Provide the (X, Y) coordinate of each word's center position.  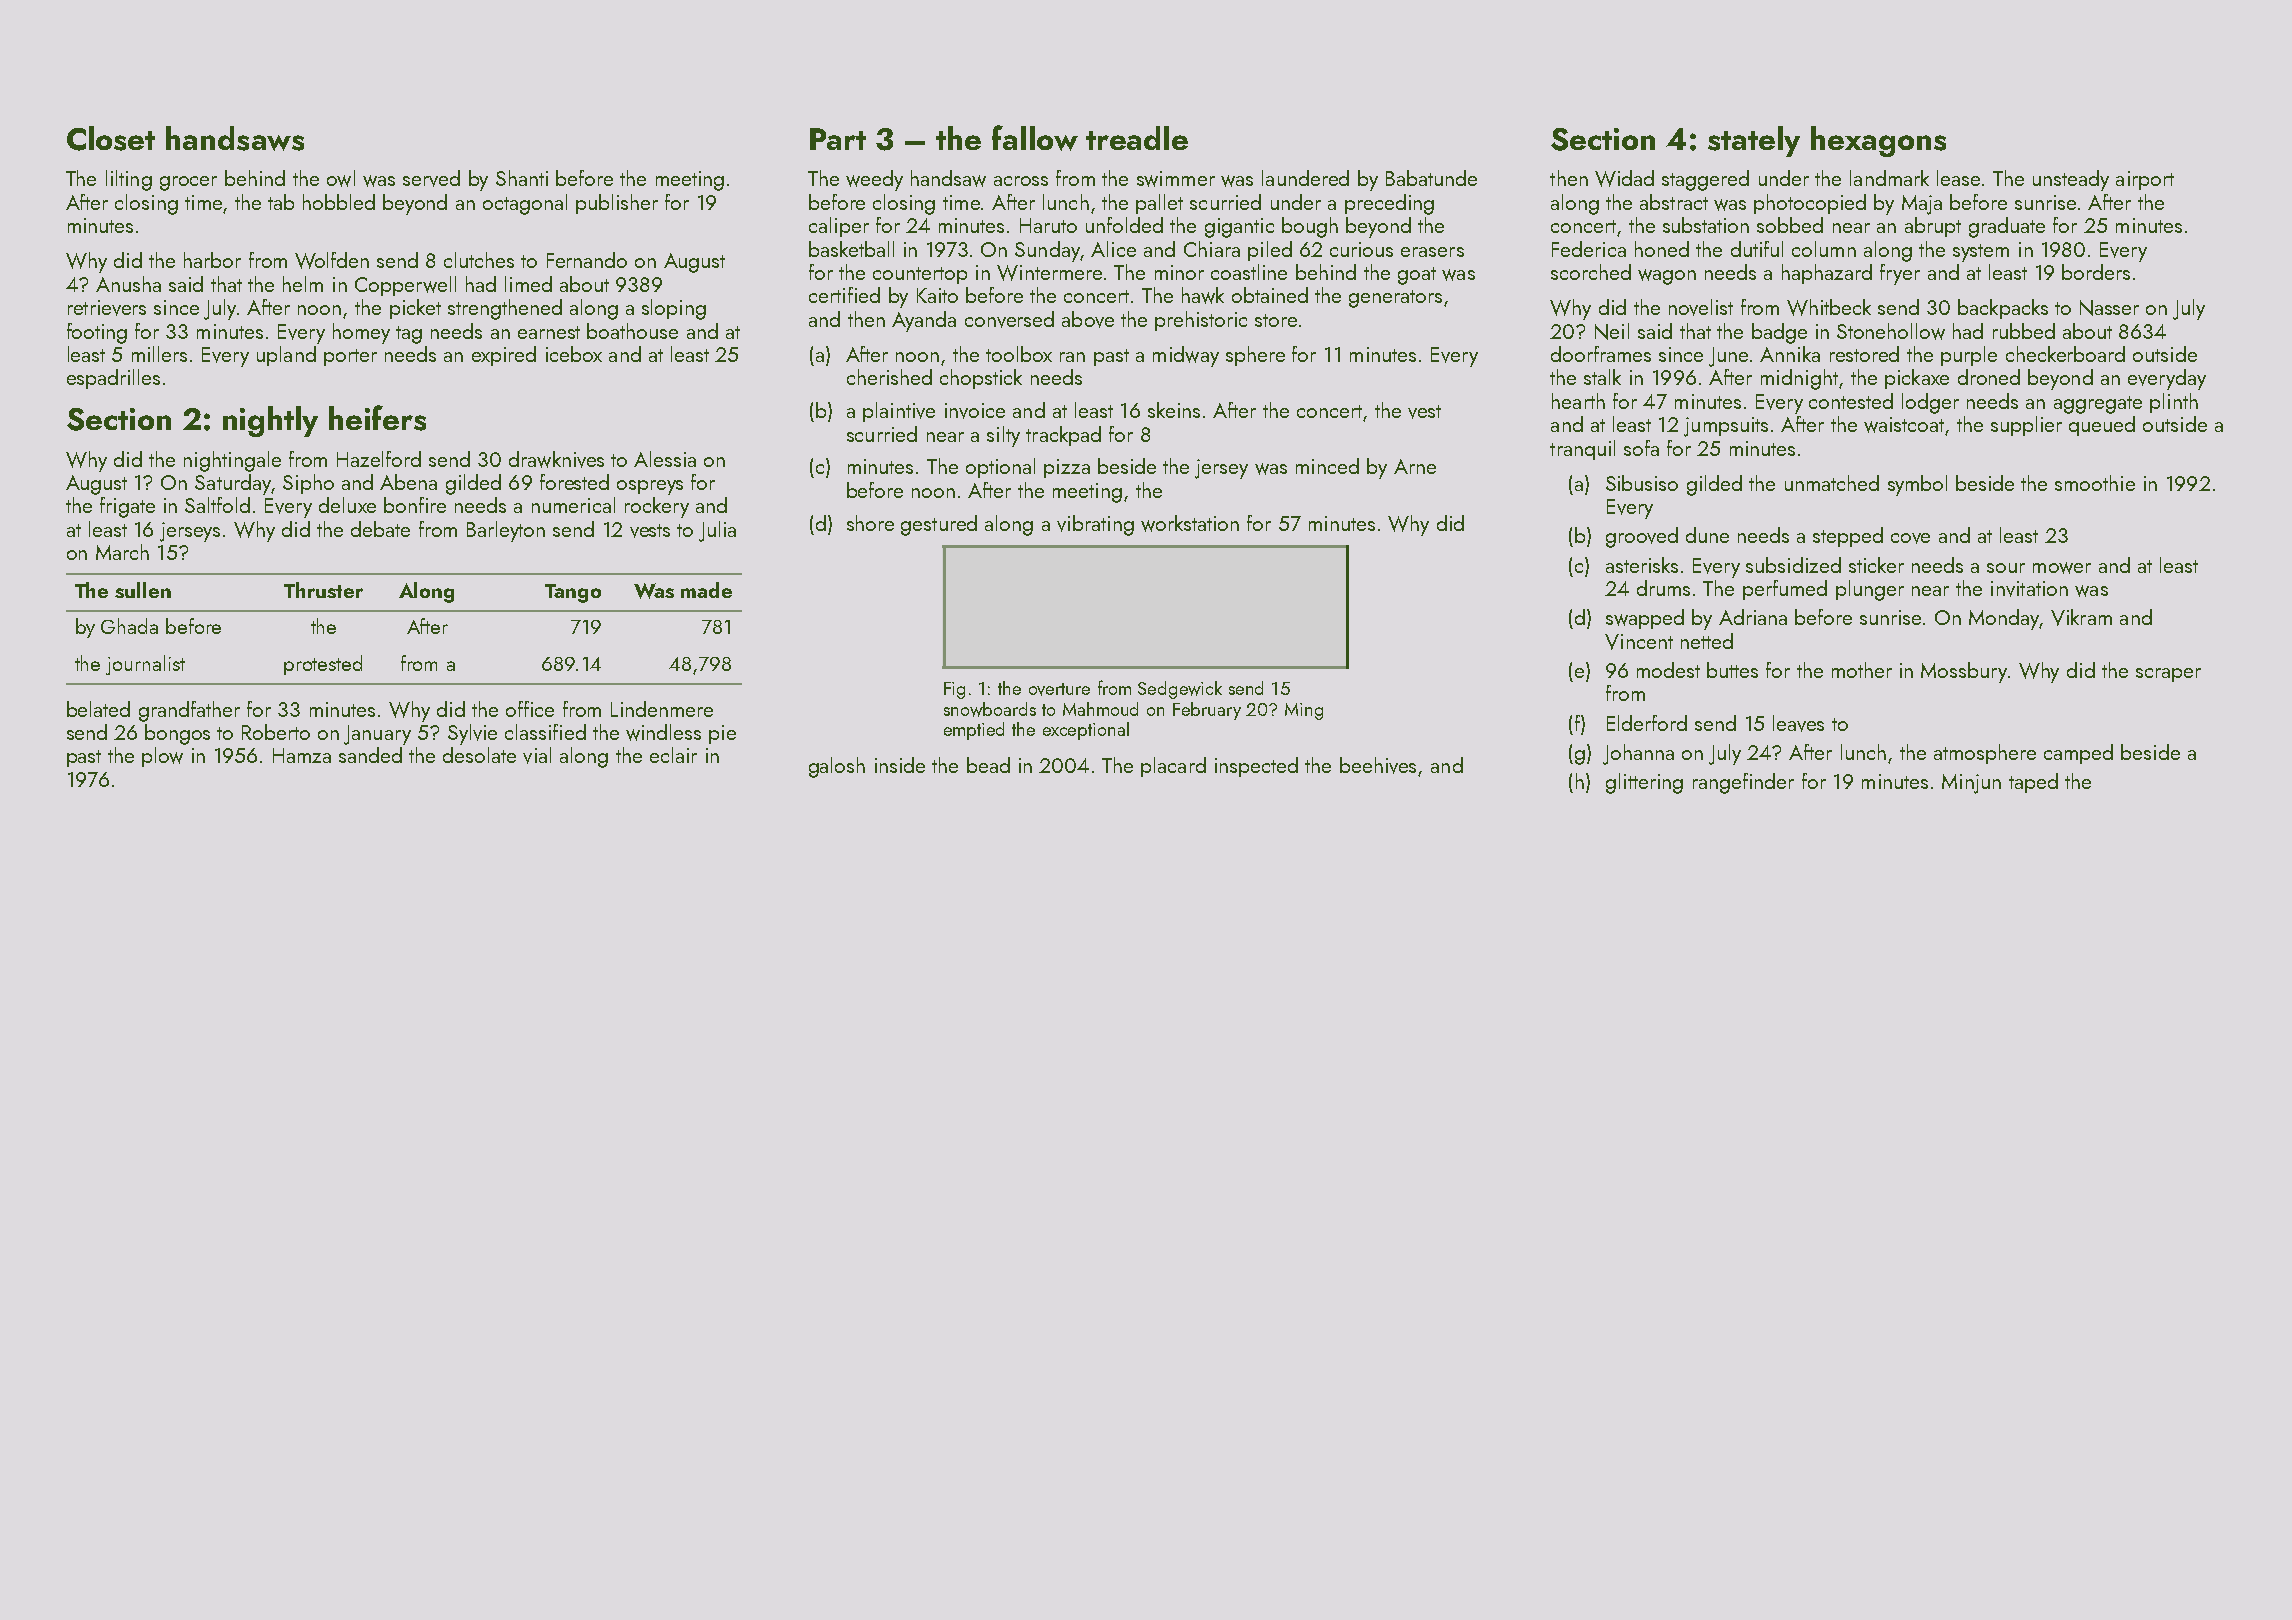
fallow (1035, 138)
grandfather (189, 711)
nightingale (232, 461)
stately (1754, 141)
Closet (111, 138)
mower (2062, 568)
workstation (1190, 523)
